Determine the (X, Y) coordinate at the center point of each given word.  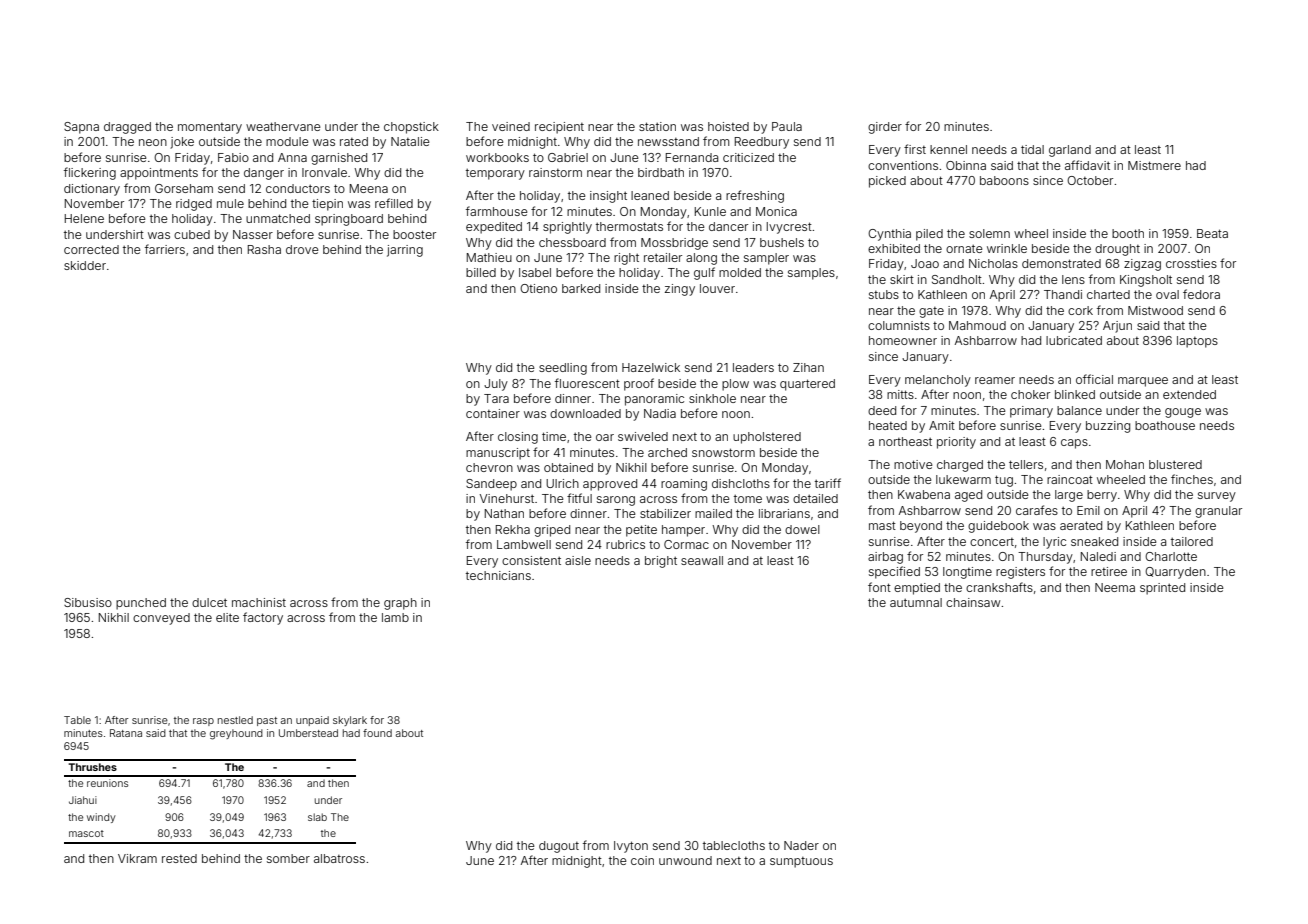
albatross (339, 858)
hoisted (728, 126)
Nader (801, 845)
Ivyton (631, 847)
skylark (350, 721)
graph (400, 604)
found (377, 733)
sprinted (1162, 589)
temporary (495, 174)
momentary (210, 128)
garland (1070, 151)
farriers (165, 249)
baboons (1004, 180)
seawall (702, 560)
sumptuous (801, 862)
